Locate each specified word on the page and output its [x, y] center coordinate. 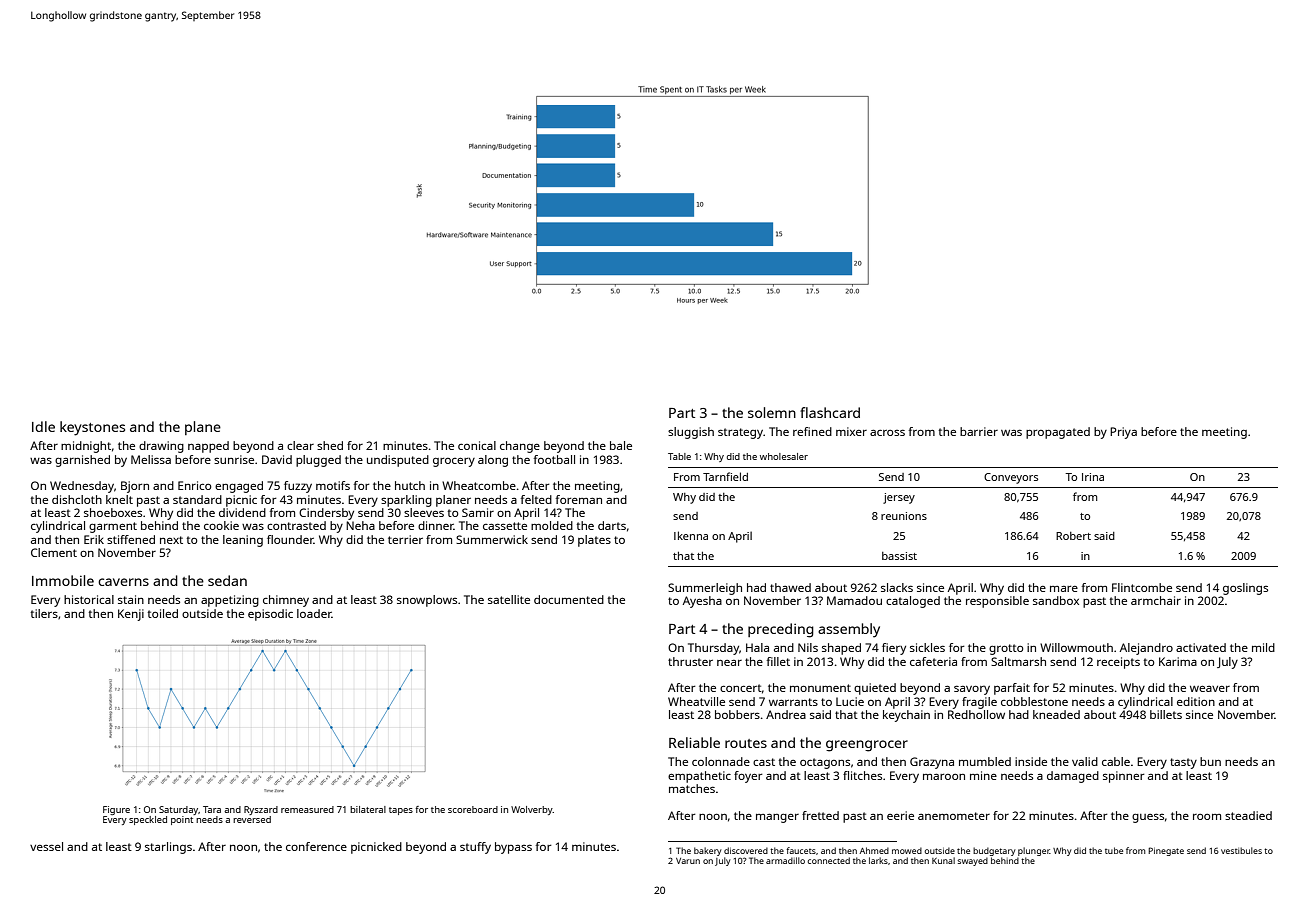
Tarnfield [725, 476]
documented [569, 599]
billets [1166, 714]
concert [741, 688]
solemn [772, 412]
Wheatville [696, 701]
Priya [1123, 433]
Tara [212, 809]
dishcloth [77, 499]
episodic [270, 615]
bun [1210, 761]
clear [300, 445]
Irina [1093, 477]
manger [777, 818]
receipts [1118, 663]
